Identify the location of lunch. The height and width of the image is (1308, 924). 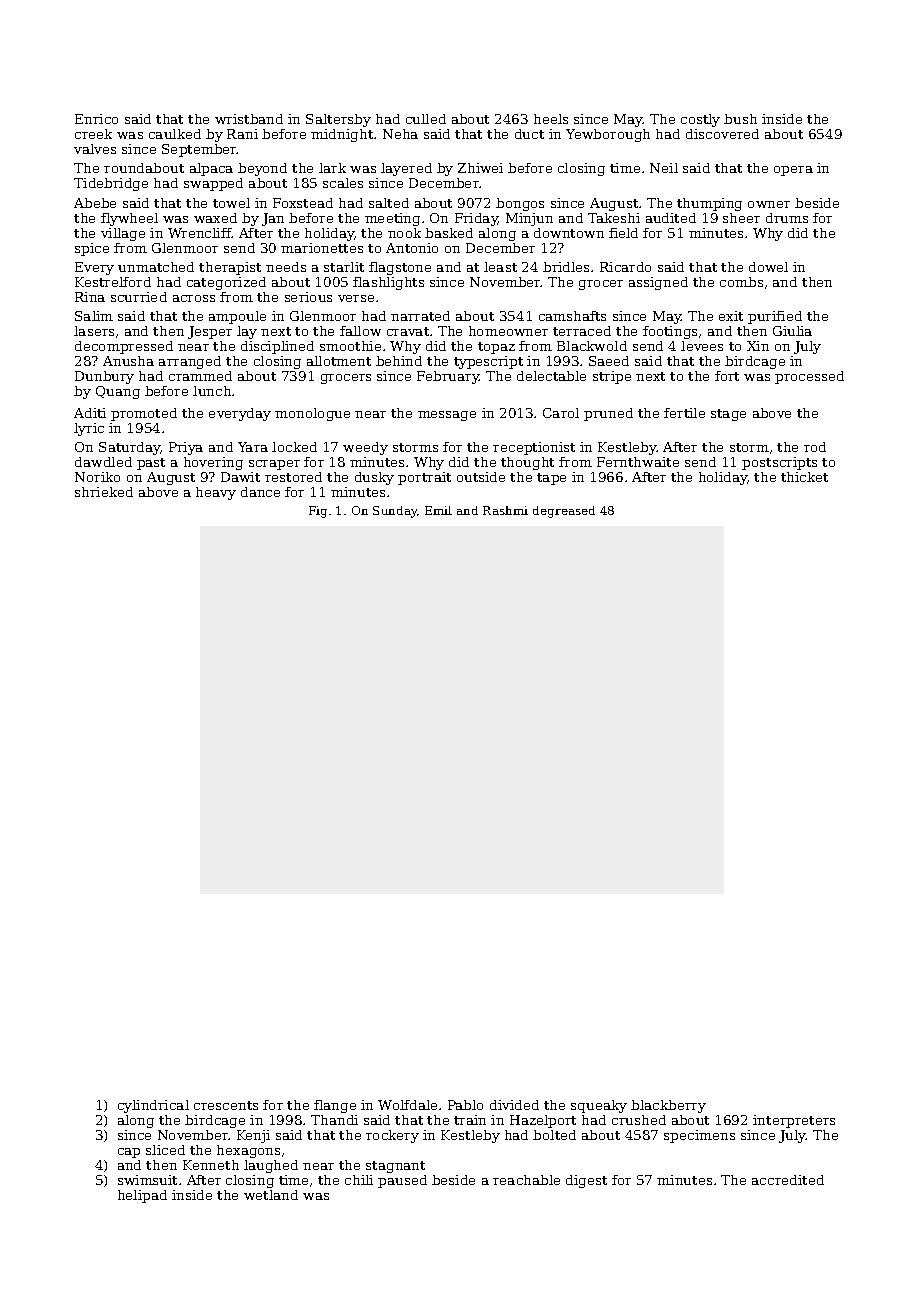
(212, 391).
